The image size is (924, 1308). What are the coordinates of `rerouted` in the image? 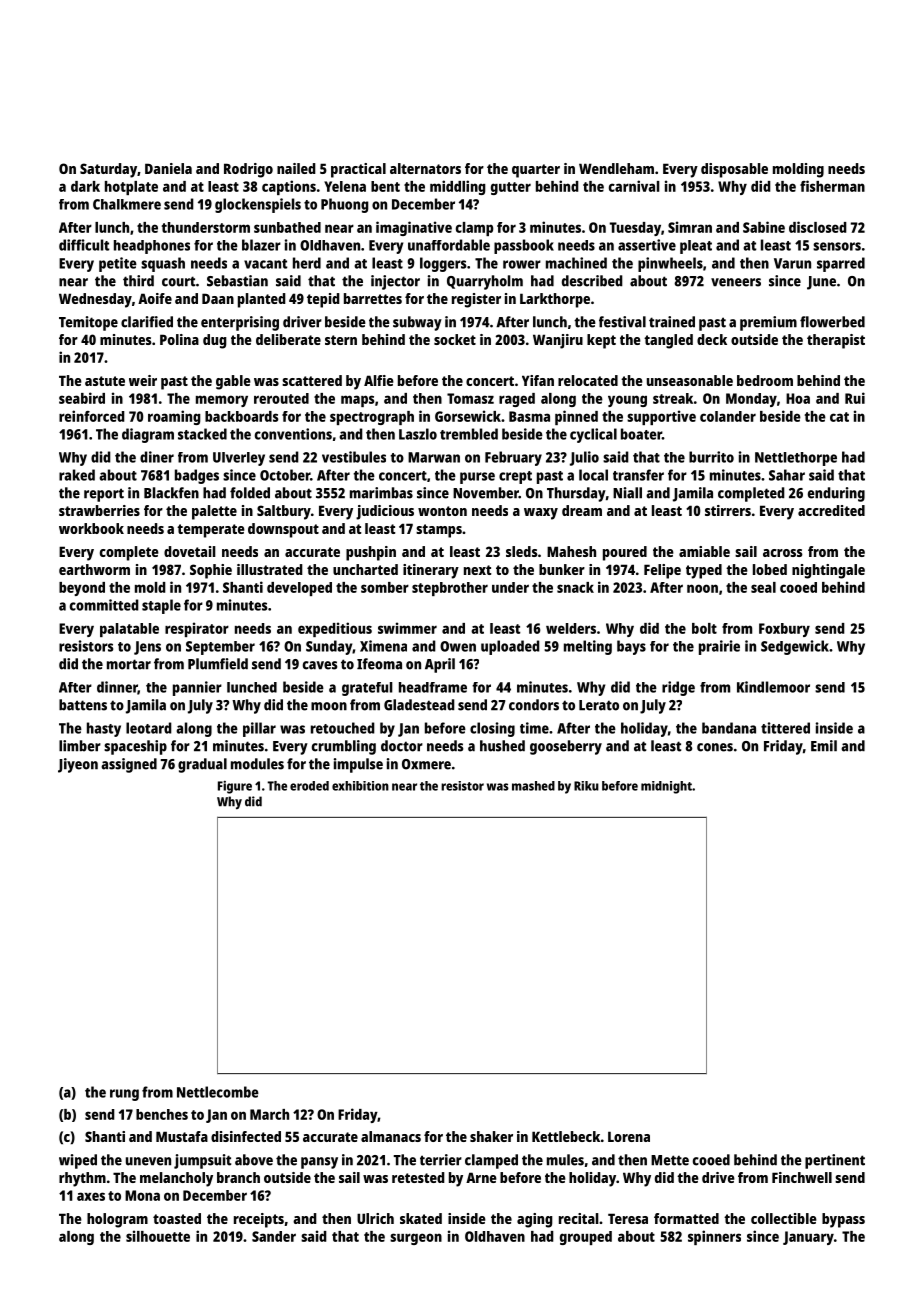 It's located at (281, 398).
